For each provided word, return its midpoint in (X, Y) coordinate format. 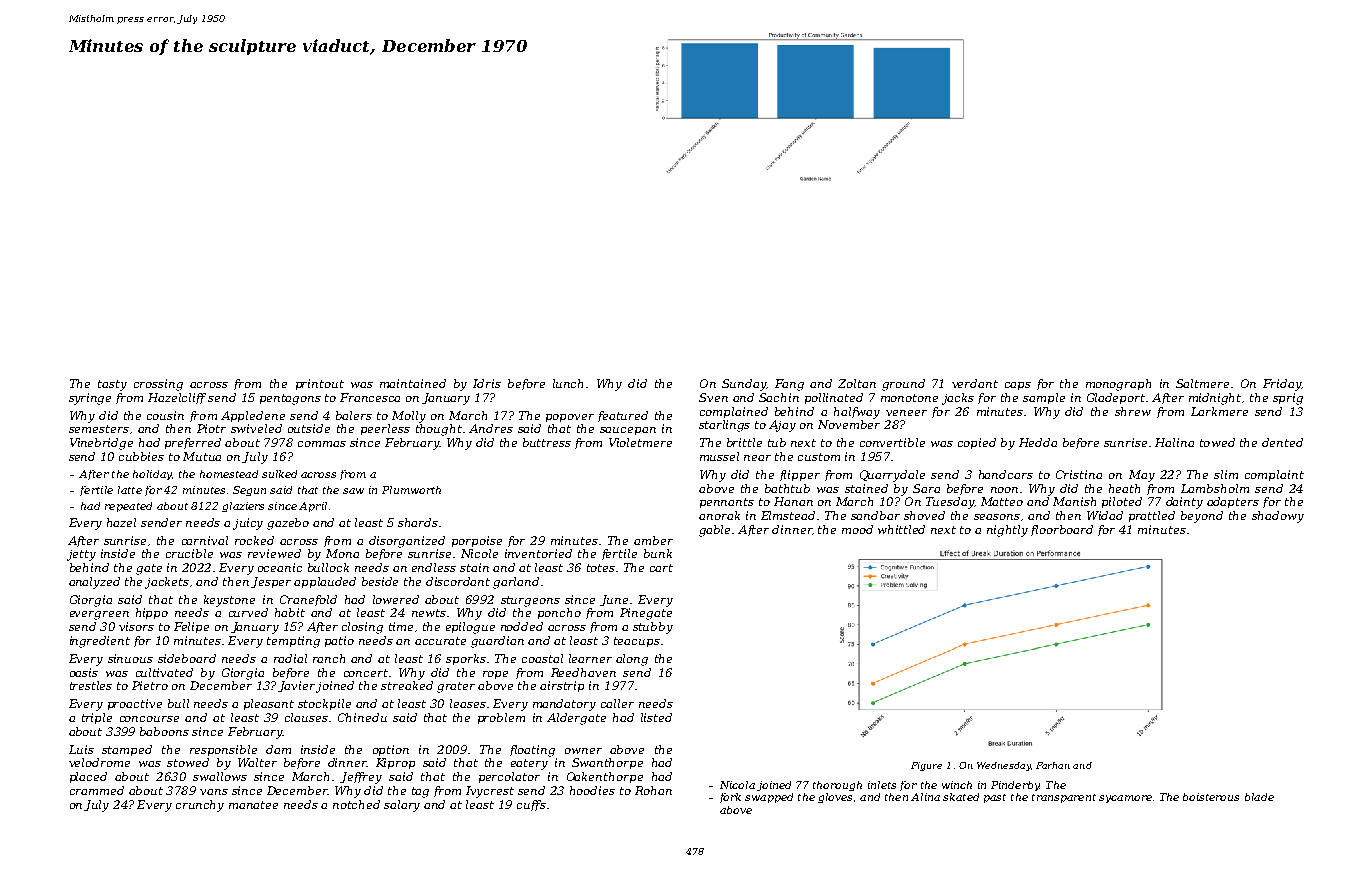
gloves (835, 798)
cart (661, 568)
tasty (112, 385)
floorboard (1062, 530)
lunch (568, 383)
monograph (1118, 385)
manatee (253, 805)
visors (136, 626)
